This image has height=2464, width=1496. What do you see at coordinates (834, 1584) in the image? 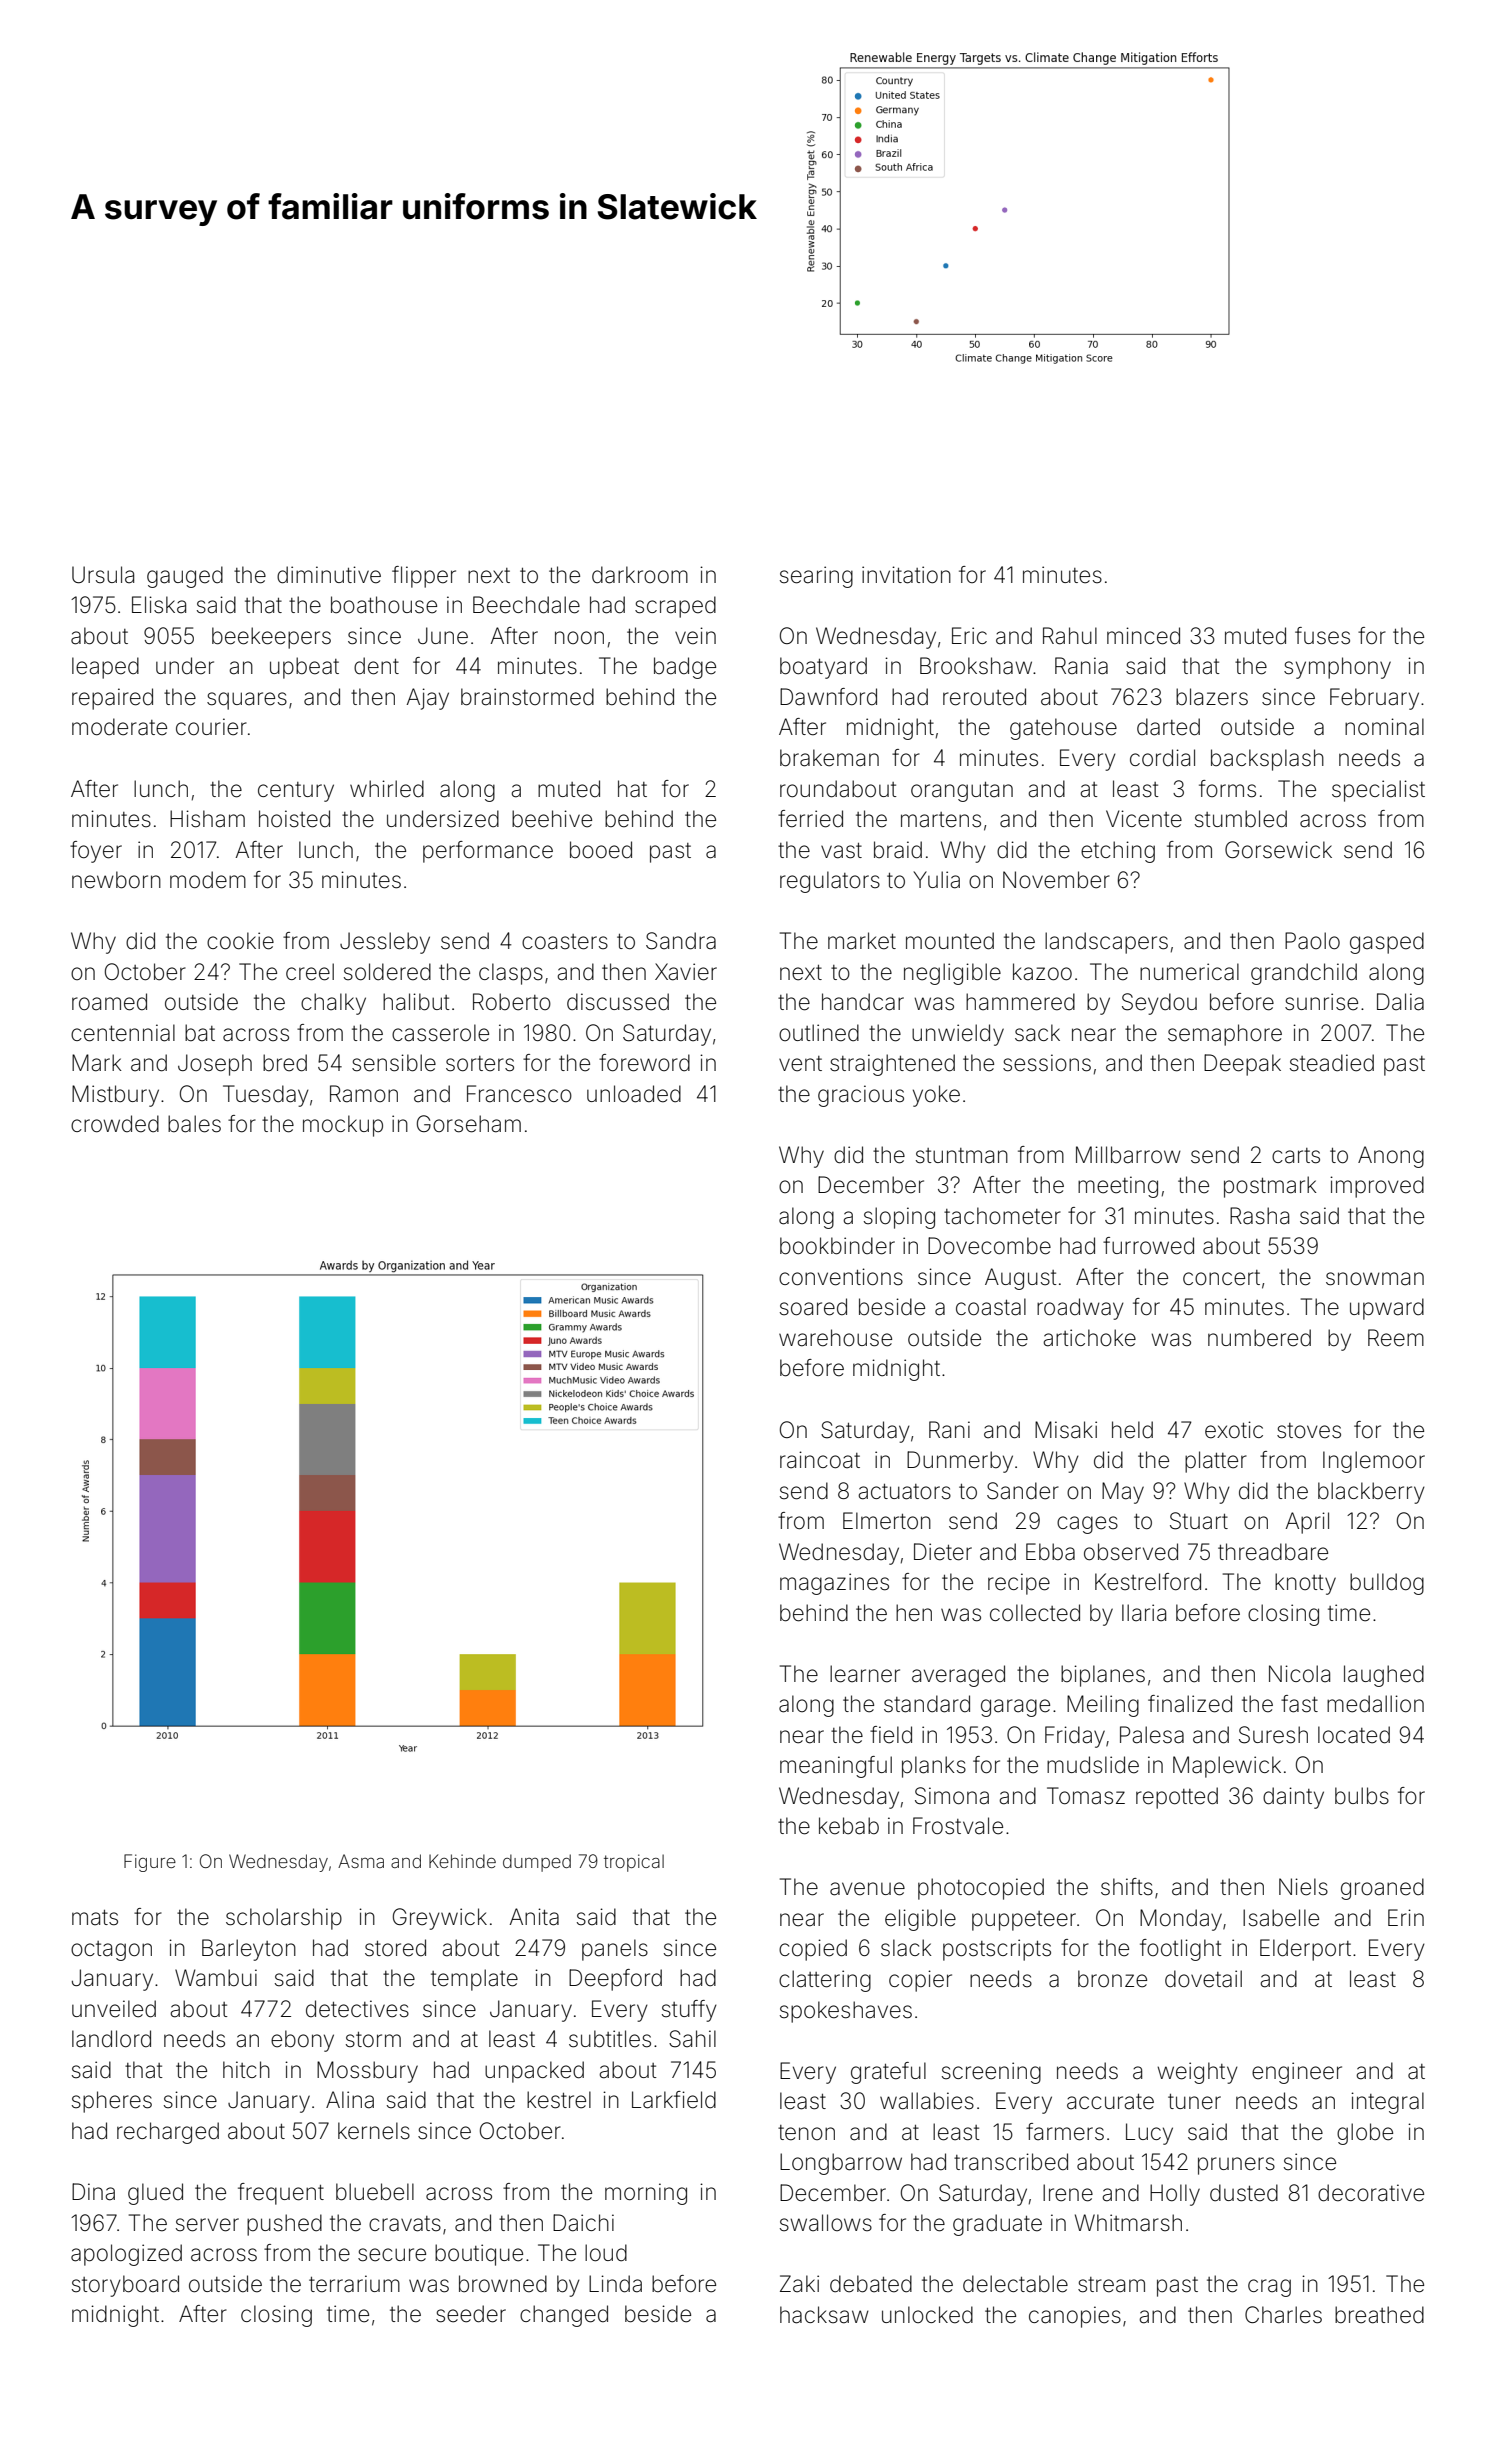
I see `magazines` at bounding box center [834, 1584].
